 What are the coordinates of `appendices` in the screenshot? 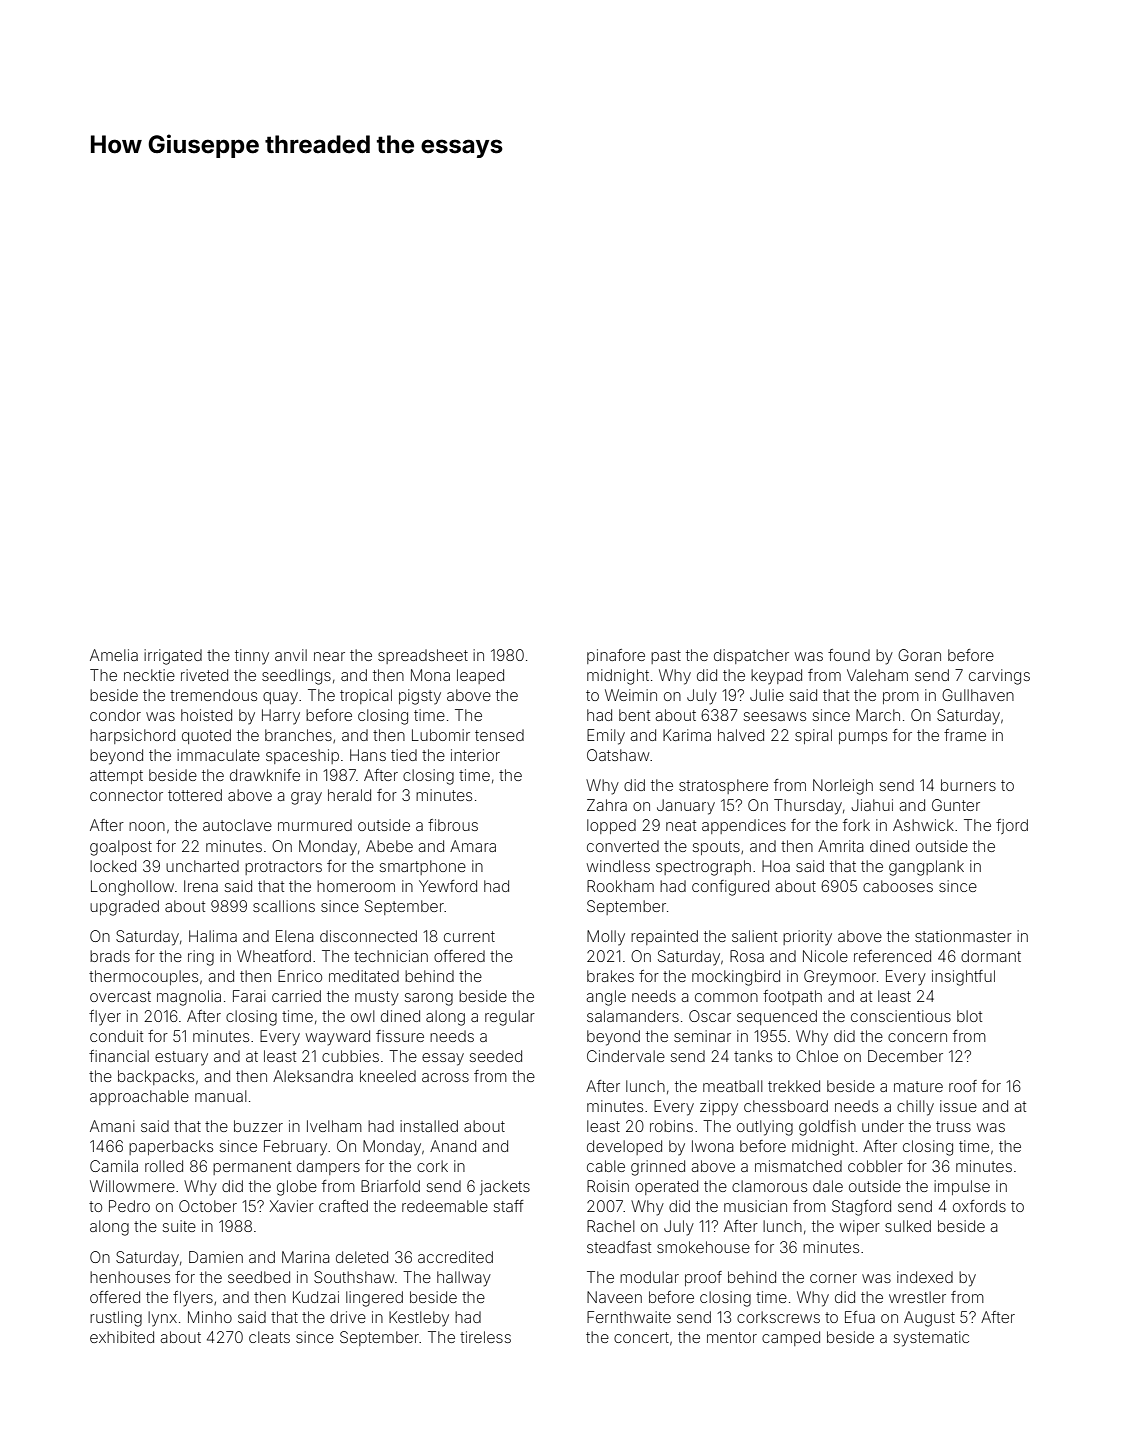 It's located at (744, 826).
